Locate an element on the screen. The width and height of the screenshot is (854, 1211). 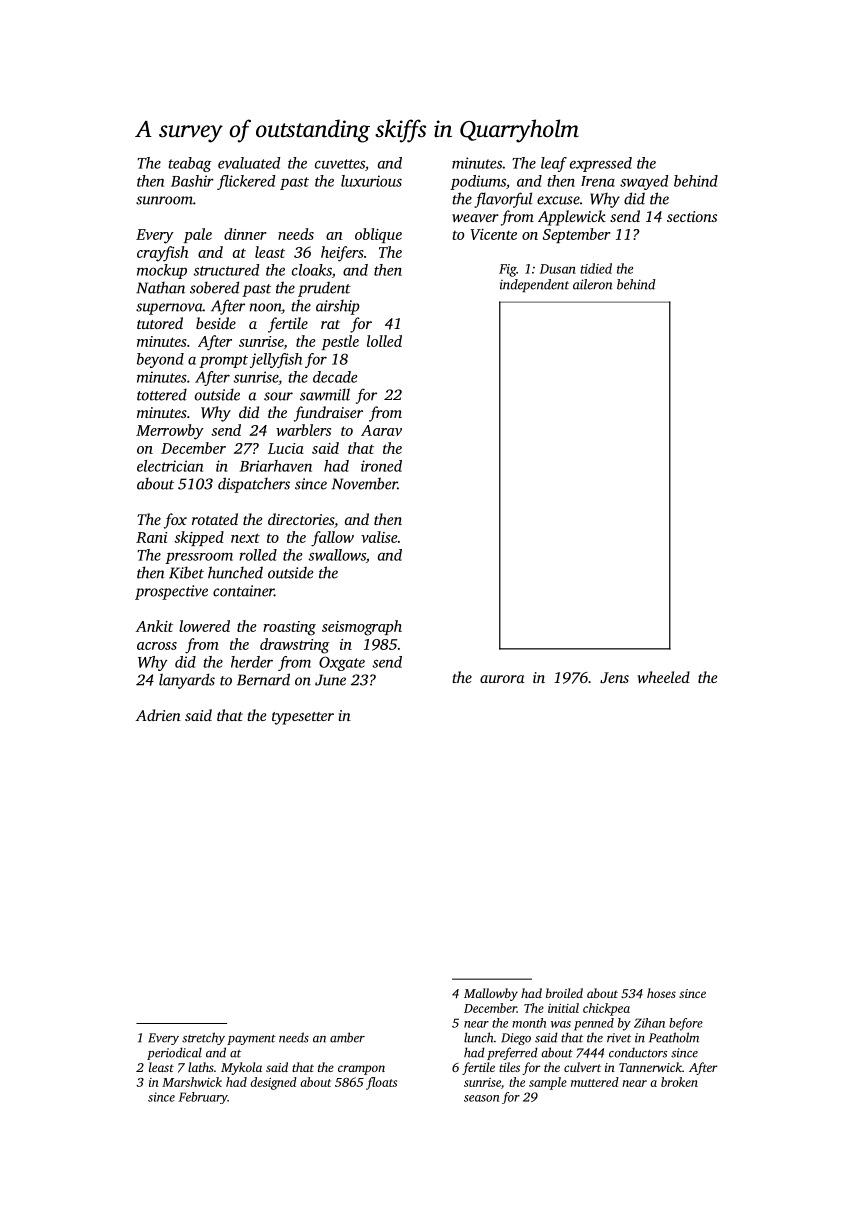
stretchy is located at coordinates (203, 1038).
